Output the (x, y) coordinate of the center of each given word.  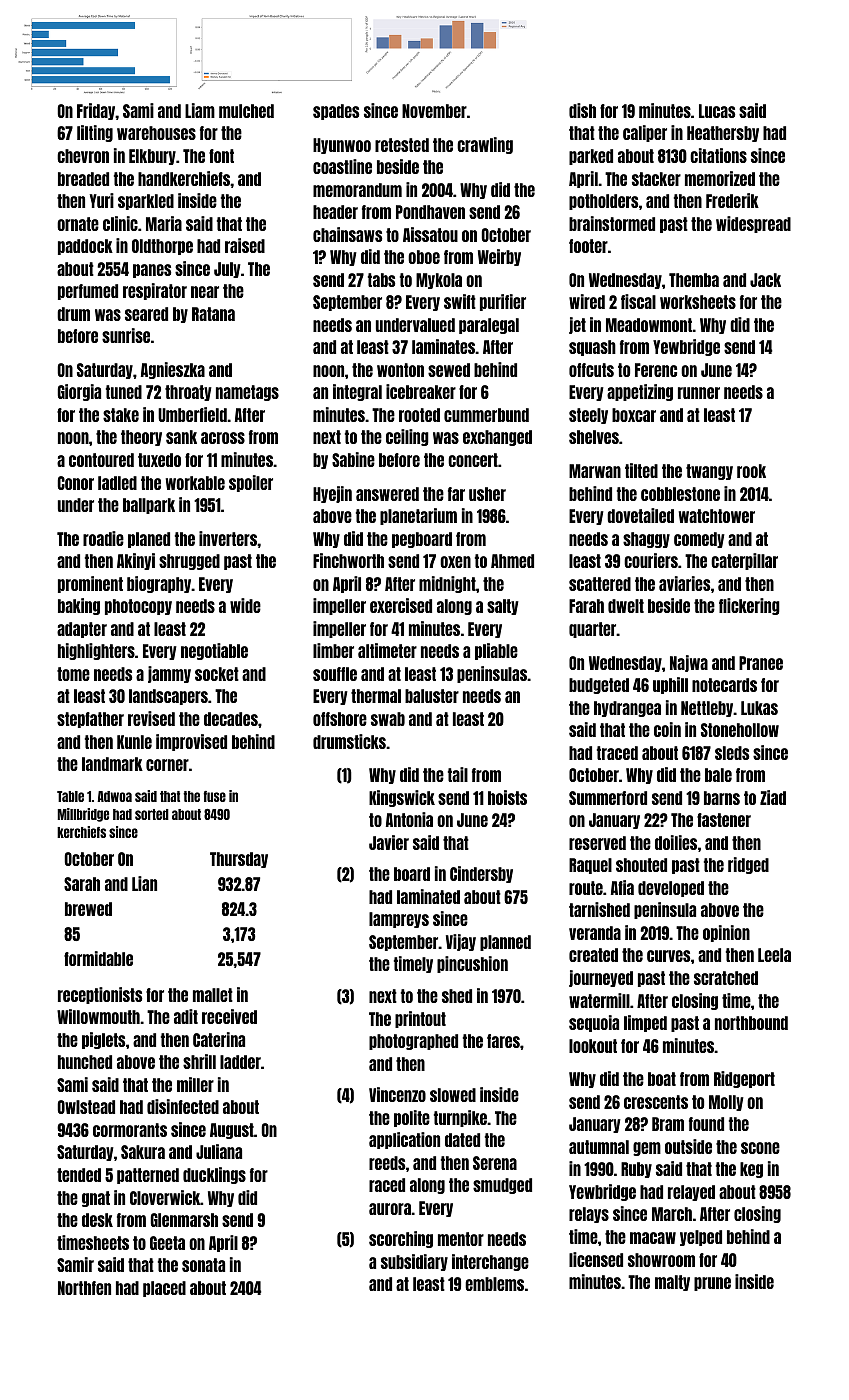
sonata (203, 1265)
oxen (455, 562)
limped (645, 1023)
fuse (214, 796)
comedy (699, 540)
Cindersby (481, 874)
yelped (701, 1238)
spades (336, 112)
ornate (78, 224)
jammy (169, 674)
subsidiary (414, 1262)
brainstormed (612, 223)
